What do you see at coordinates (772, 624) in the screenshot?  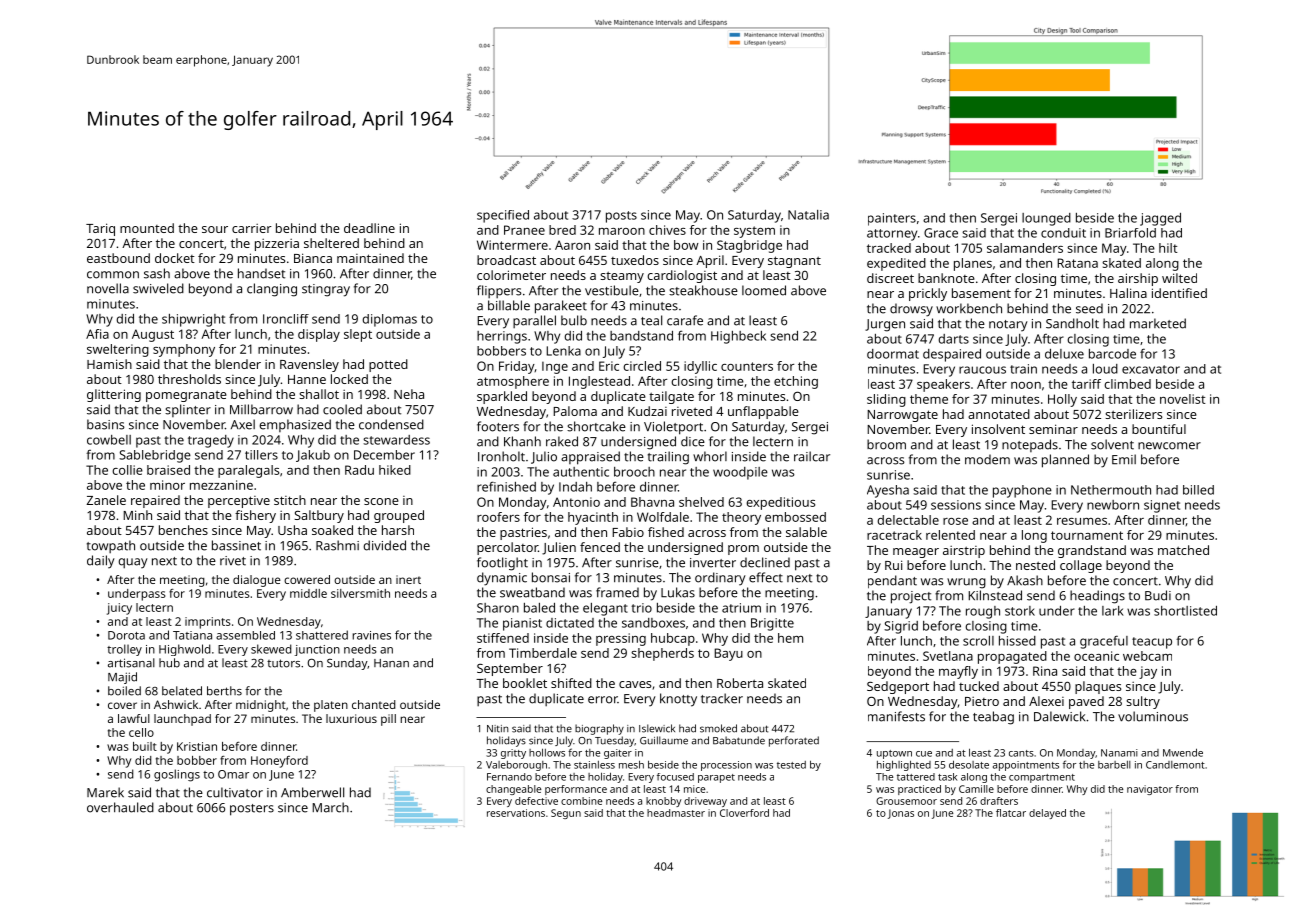 I see `Brigitte` at bounding box center [772, 624].
